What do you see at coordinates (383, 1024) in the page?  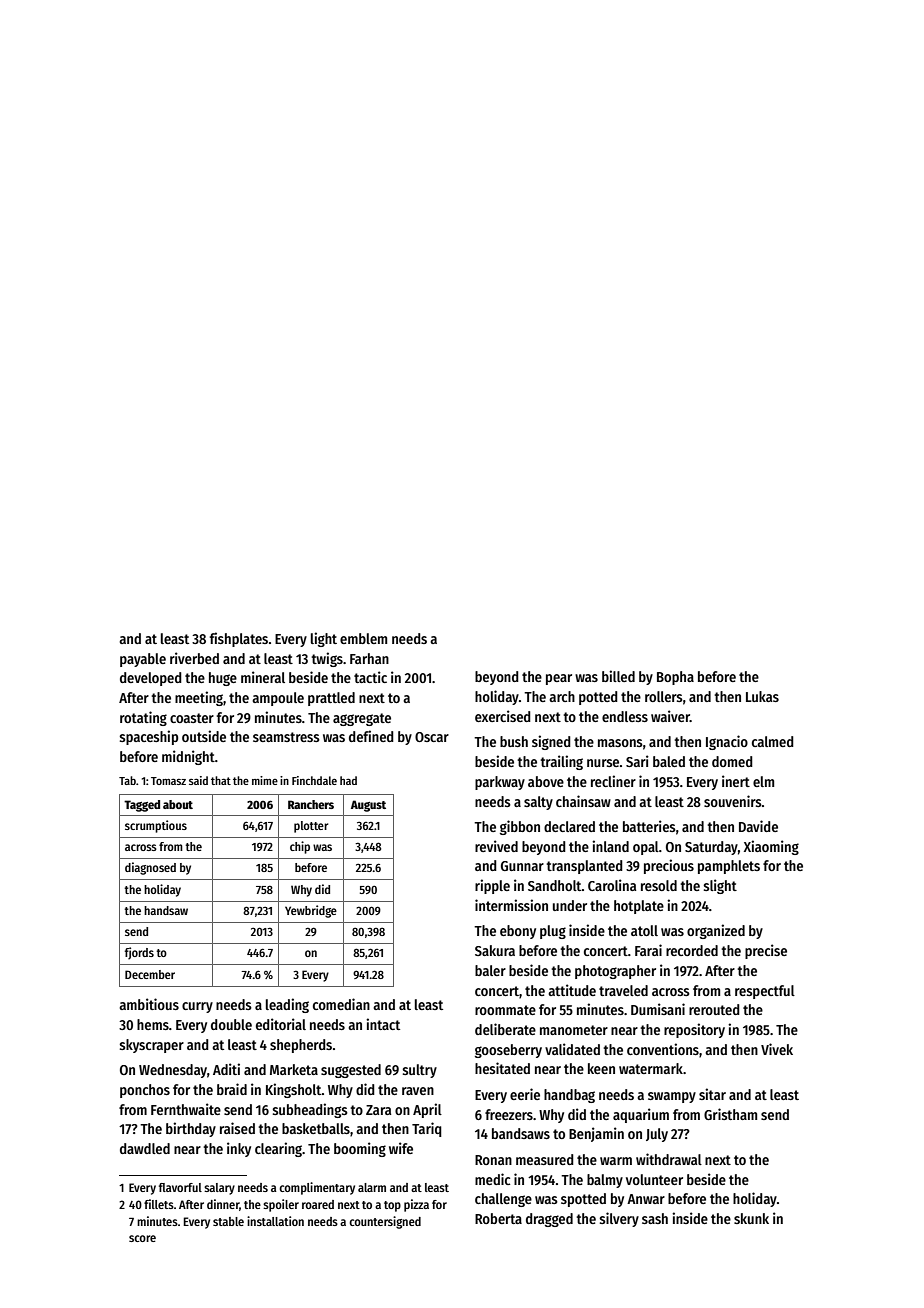 I see `intact` at bounding box center [383, 1024].
